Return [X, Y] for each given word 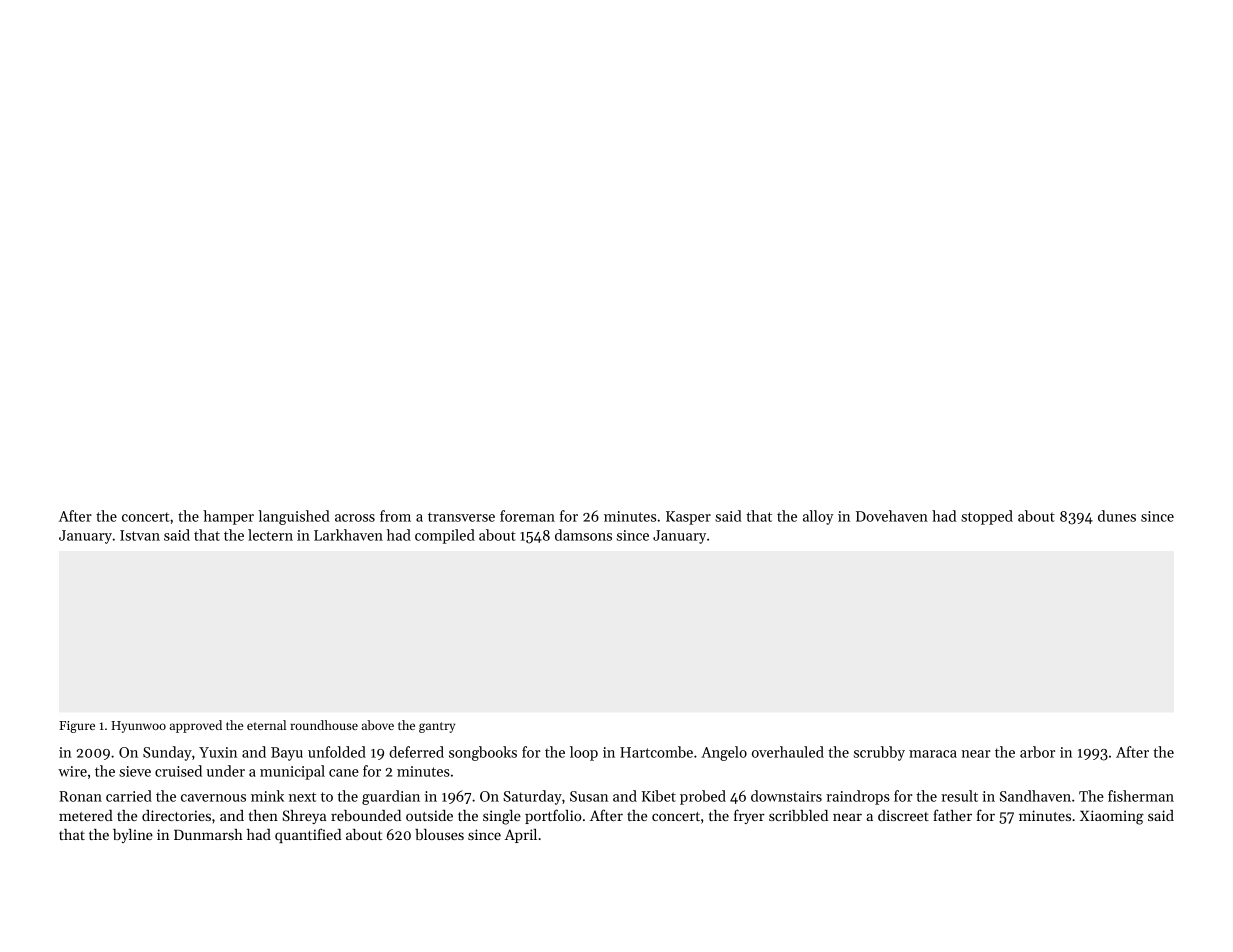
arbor [1037, 752]
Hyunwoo [138, 727]
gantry [437, 727]
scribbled [798, 815]
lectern [270, 535]
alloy [818, 517]
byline [133, 836]
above [378, 725]
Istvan [140, 535]
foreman [527, 516]
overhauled [788, 752]
